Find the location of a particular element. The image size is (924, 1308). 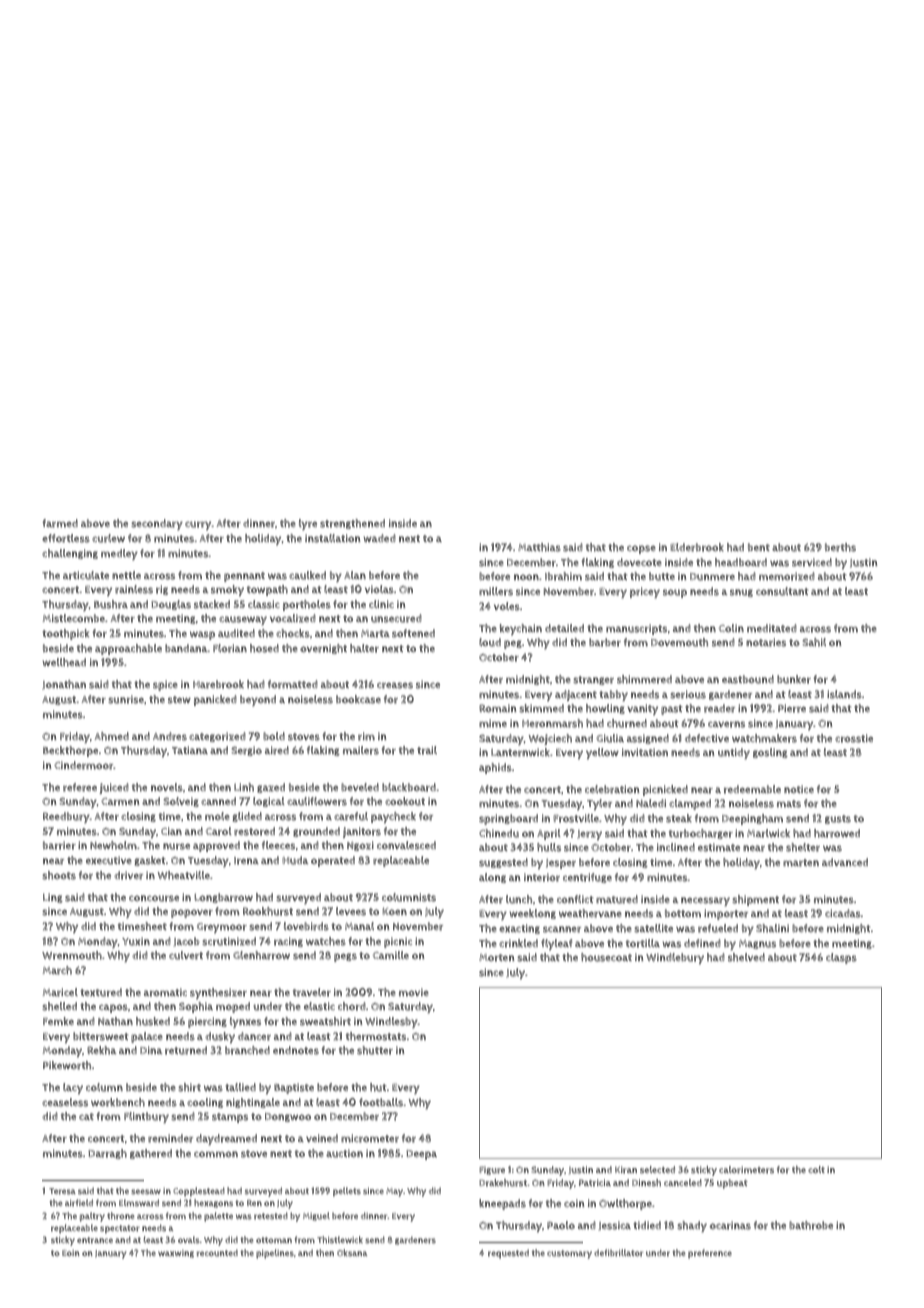

lunch is located at coordinates (519, 899).
